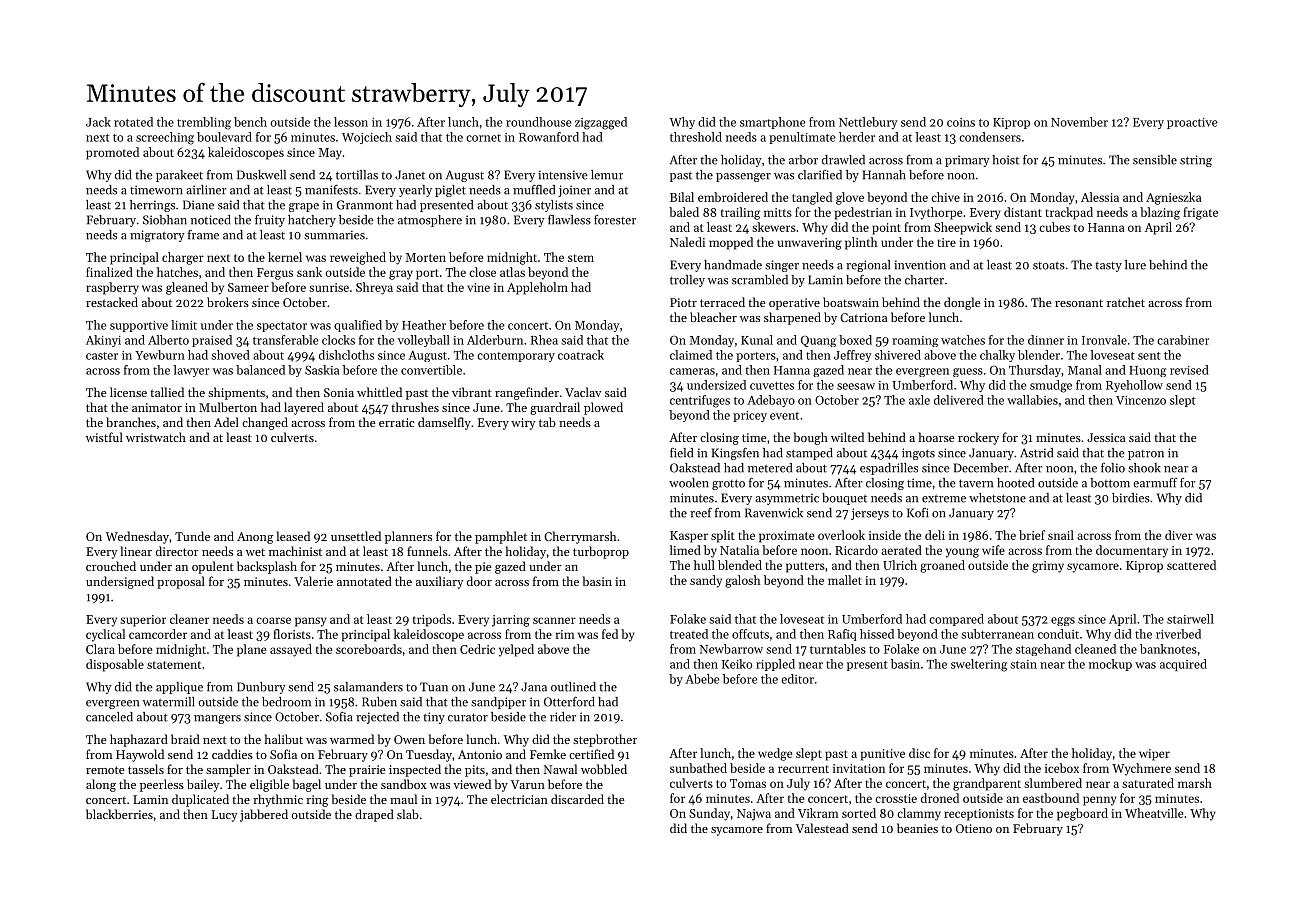 The width and height of the screenshot is (1308, 924). What do you see at coordinates (103, 341) in the screenshot?
I see `Akinyi` at bounding box center [103, 341].
